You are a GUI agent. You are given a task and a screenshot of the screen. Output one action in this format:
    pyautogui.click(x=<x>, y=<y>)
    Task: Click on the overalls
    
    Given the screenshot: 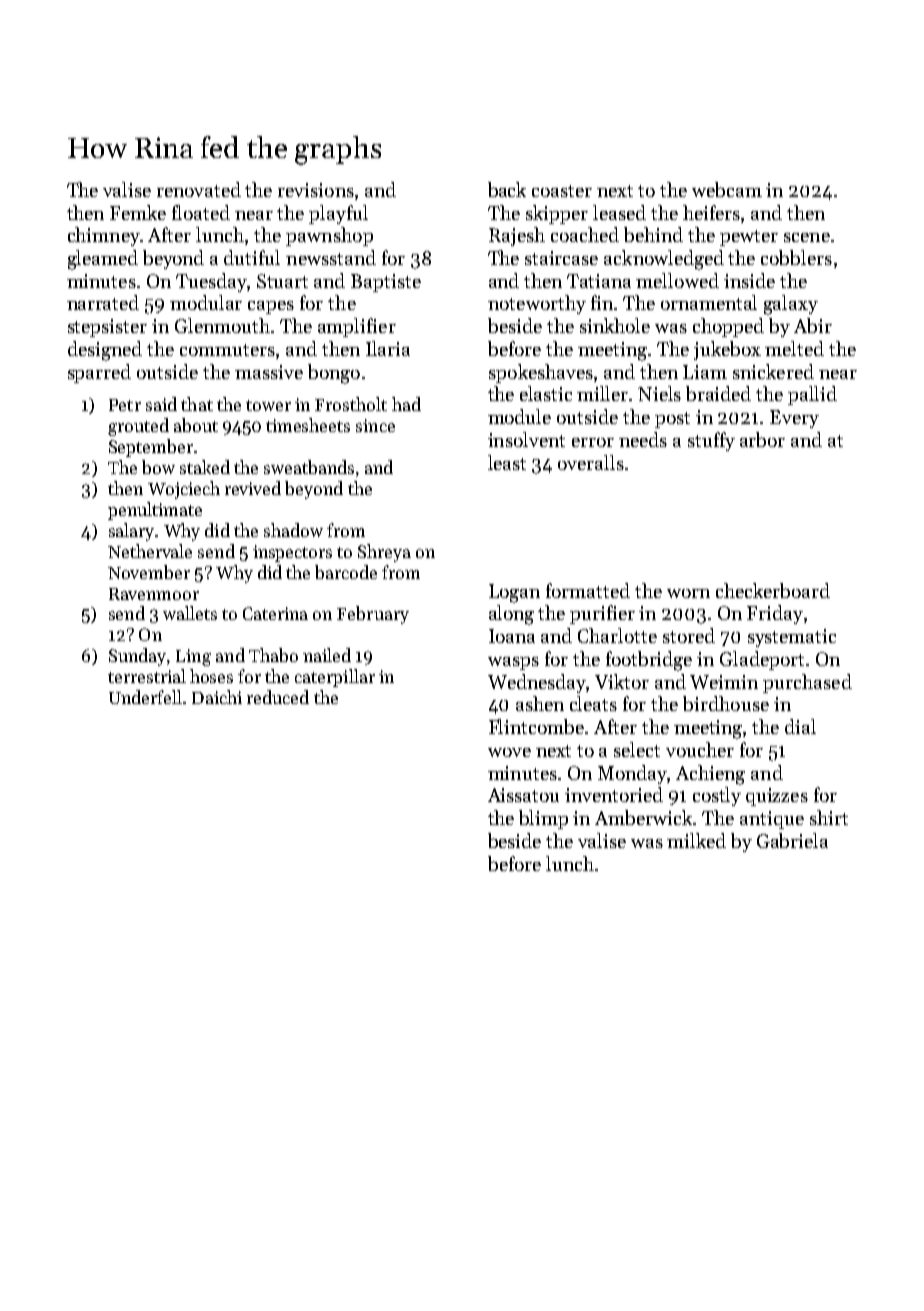 What is the action you would take?
    pyautogui.click(x=591, y=462)
